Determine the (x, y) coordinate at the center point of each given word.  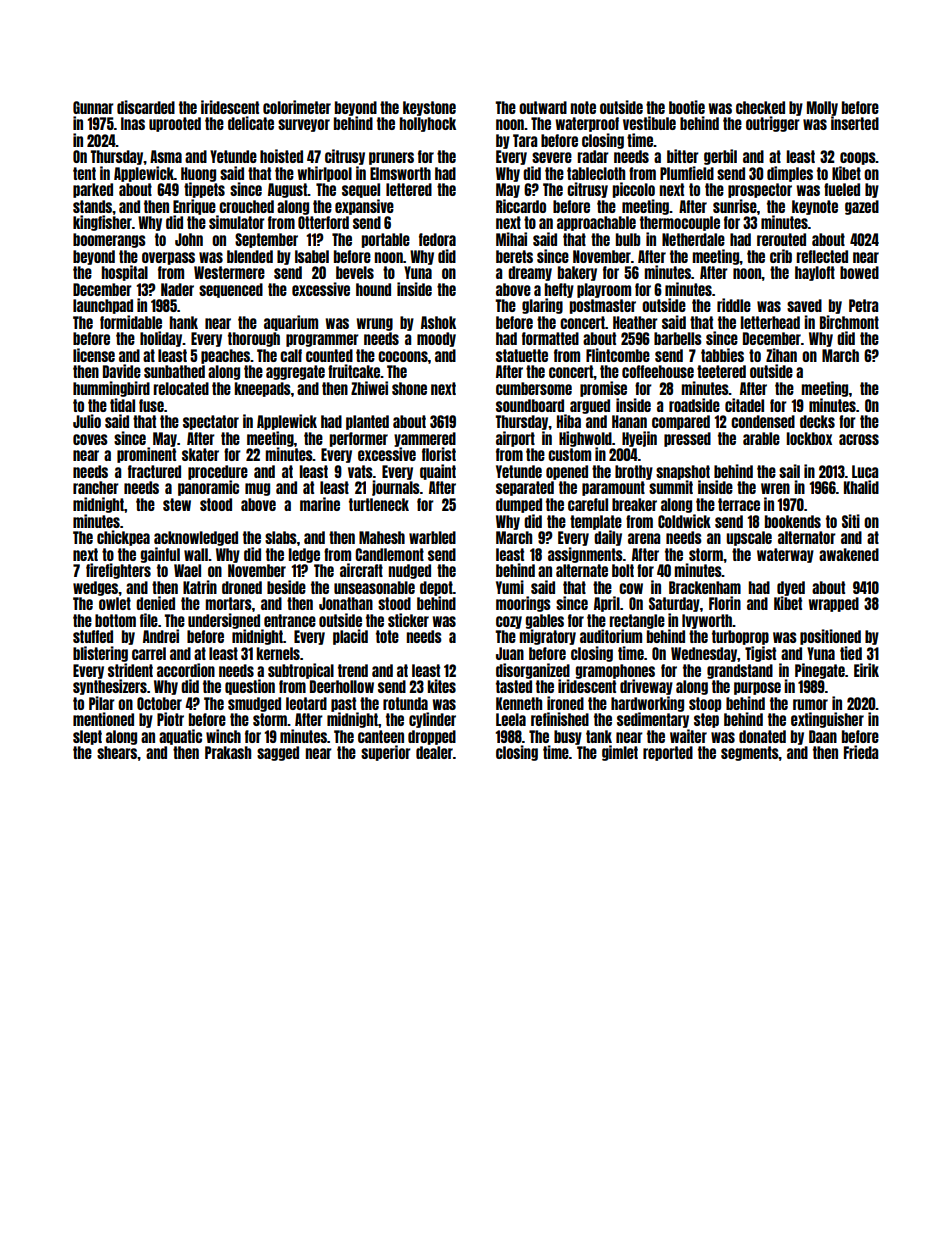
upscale (749, 538)
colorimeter (297, 107)
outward (543, 107)
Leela (511, 719)
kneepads (262, 389)
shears (117, 752)
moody (436, 339)
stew (177, 504)
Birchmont (849, 322)
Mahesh (382, 537)
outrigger (773, 124)
